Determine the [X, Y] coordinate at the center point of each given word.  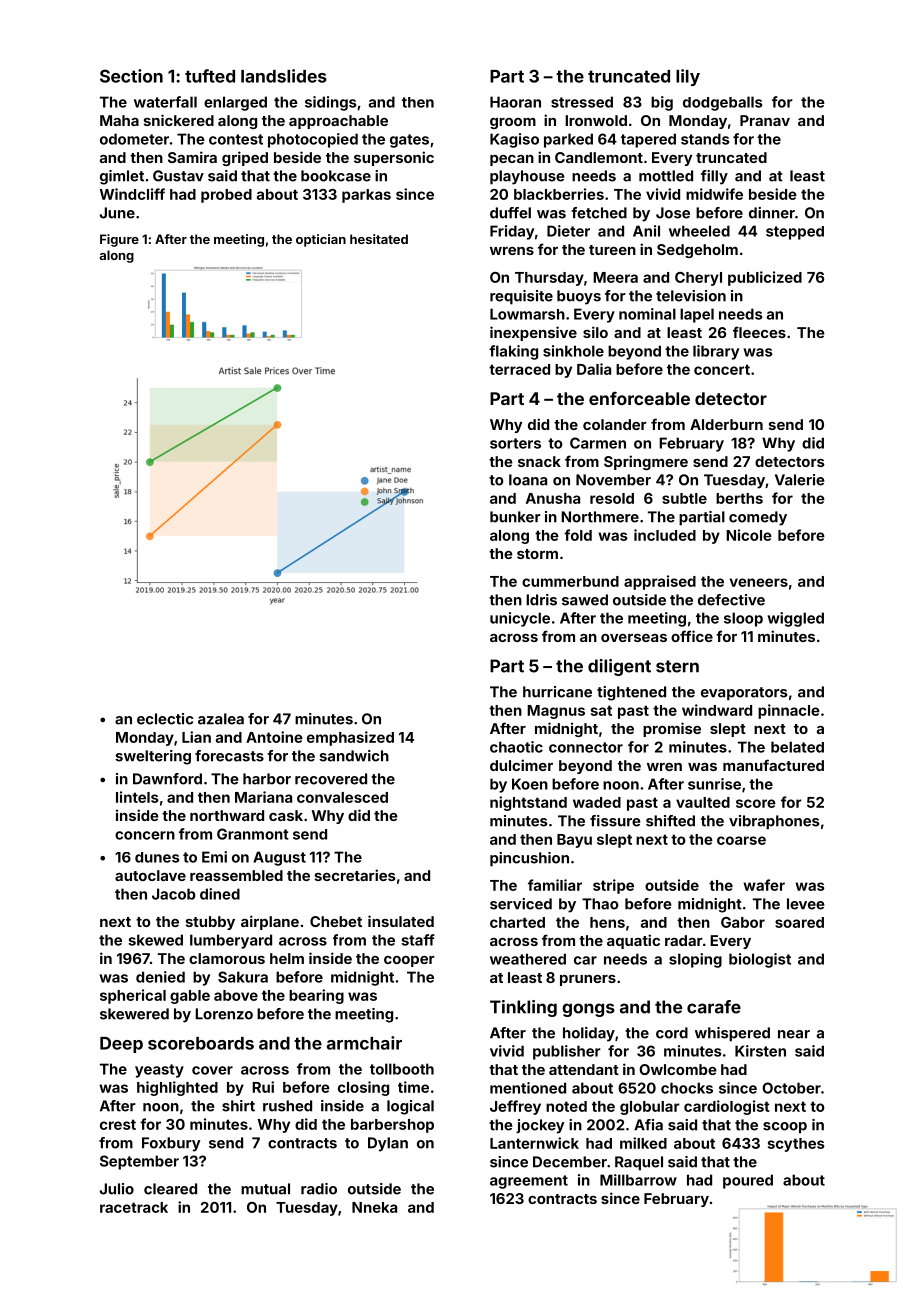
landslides [284, 76]
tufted [210, 76]
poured [748, 1181]
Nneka [374, 1207]
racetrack [134, 1207]
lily [688, 77]
